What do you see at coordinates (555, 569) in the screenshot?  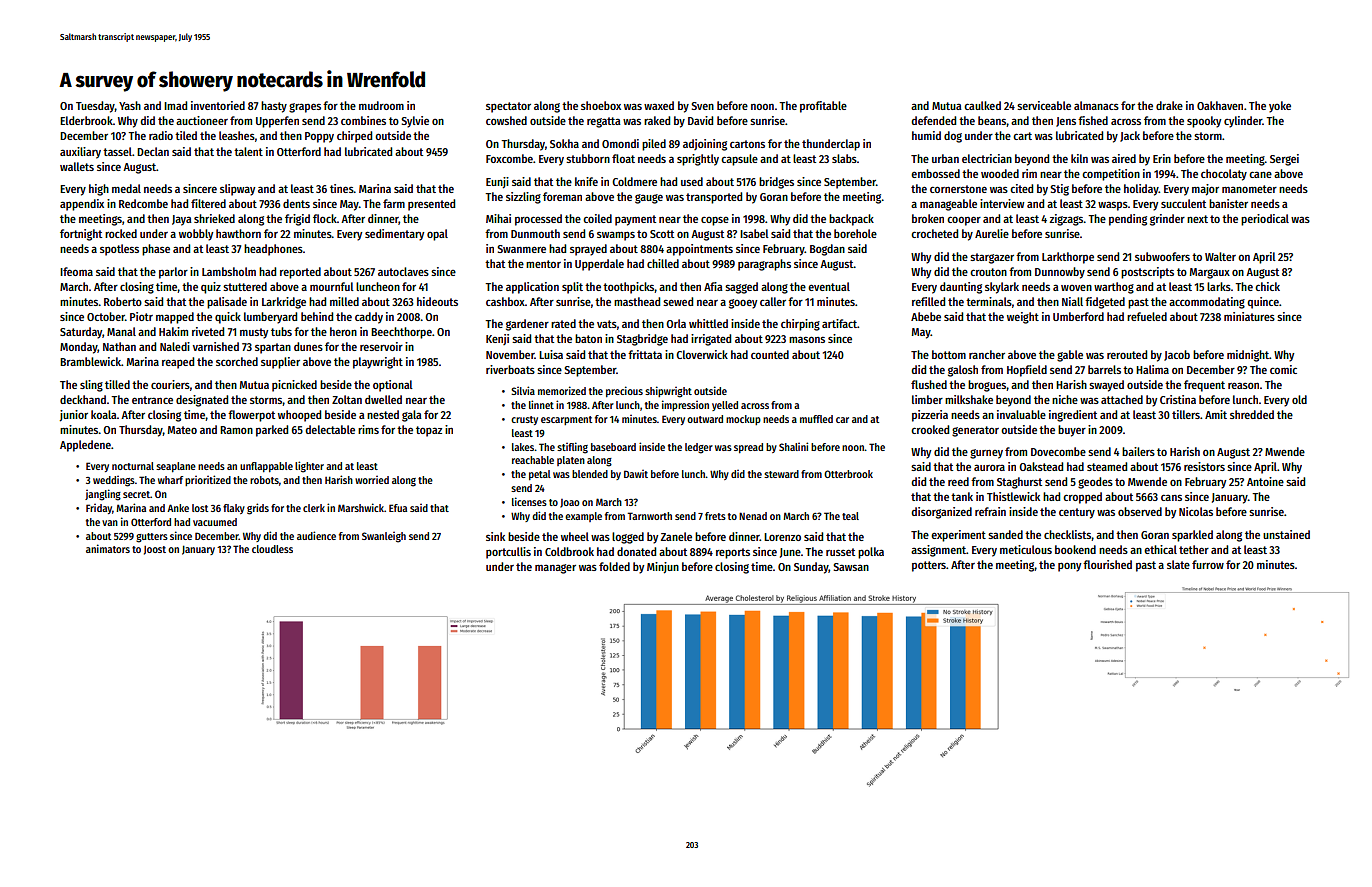 I see `manager` at bounding box center [555, 569].
